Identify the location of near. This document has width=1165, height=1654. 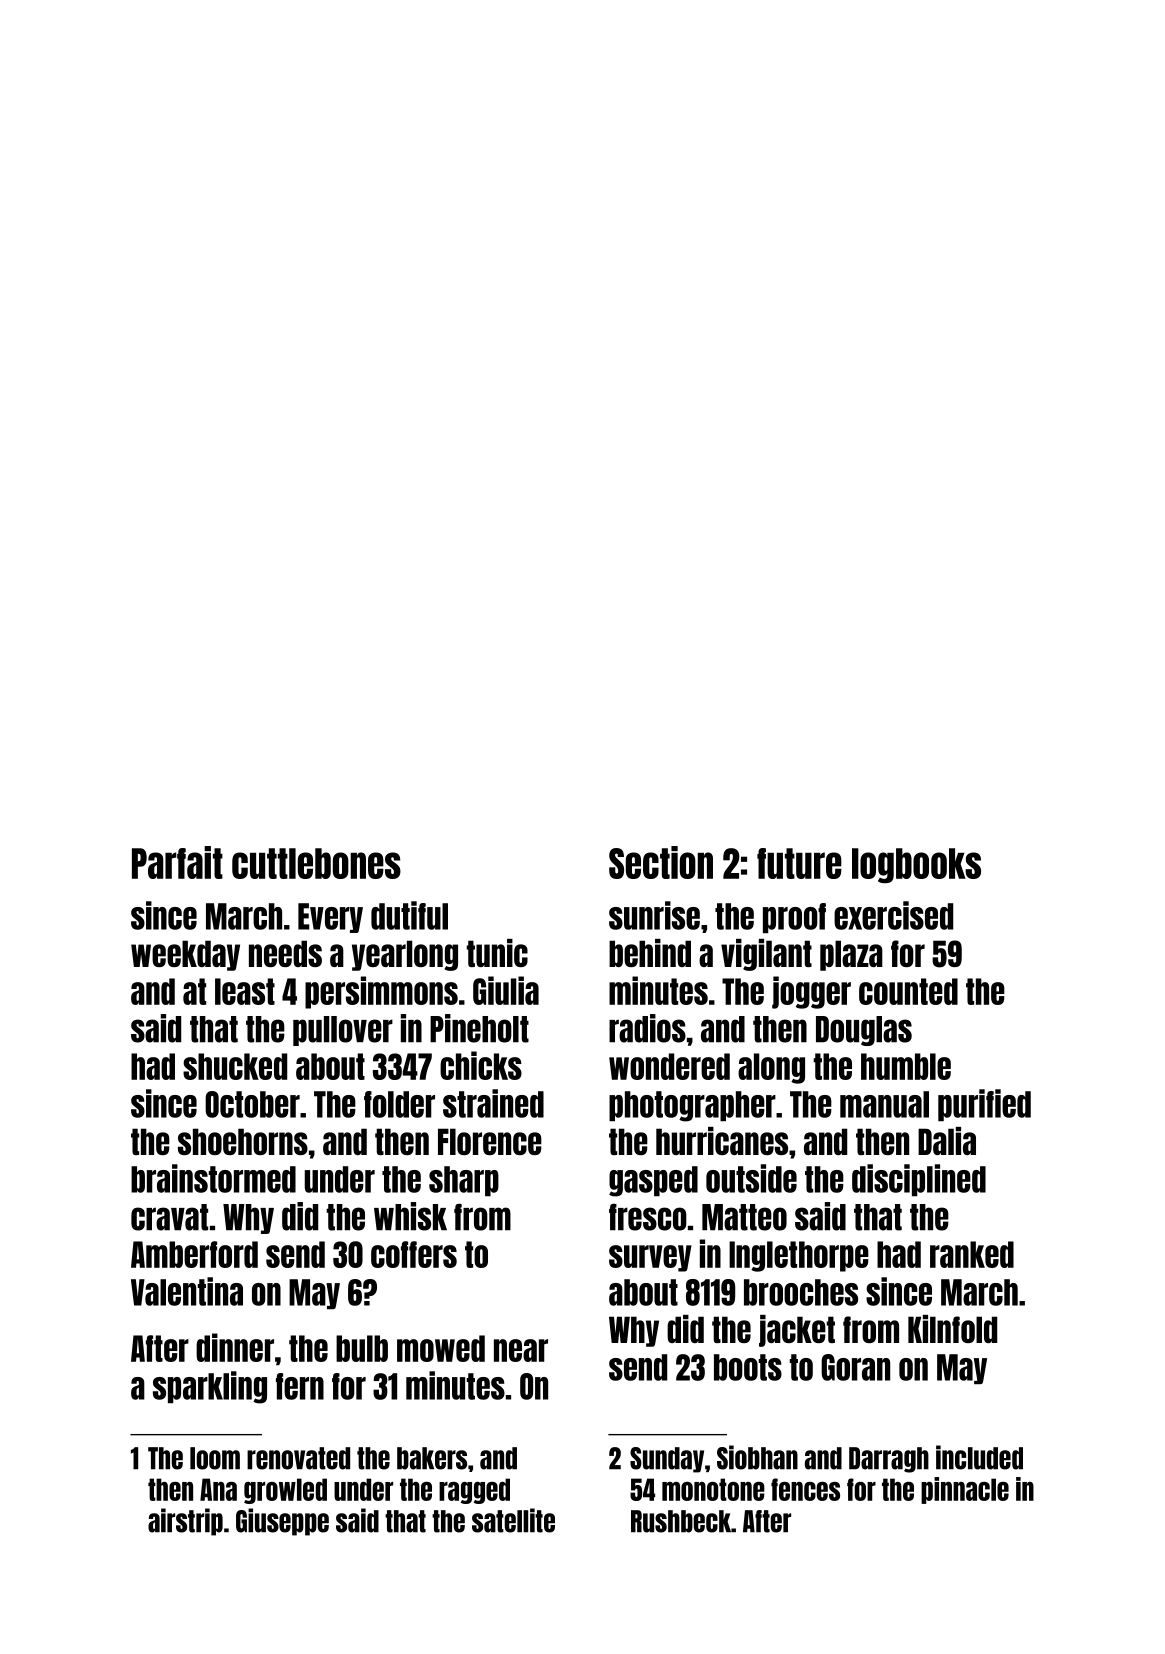
(521, 1350).
